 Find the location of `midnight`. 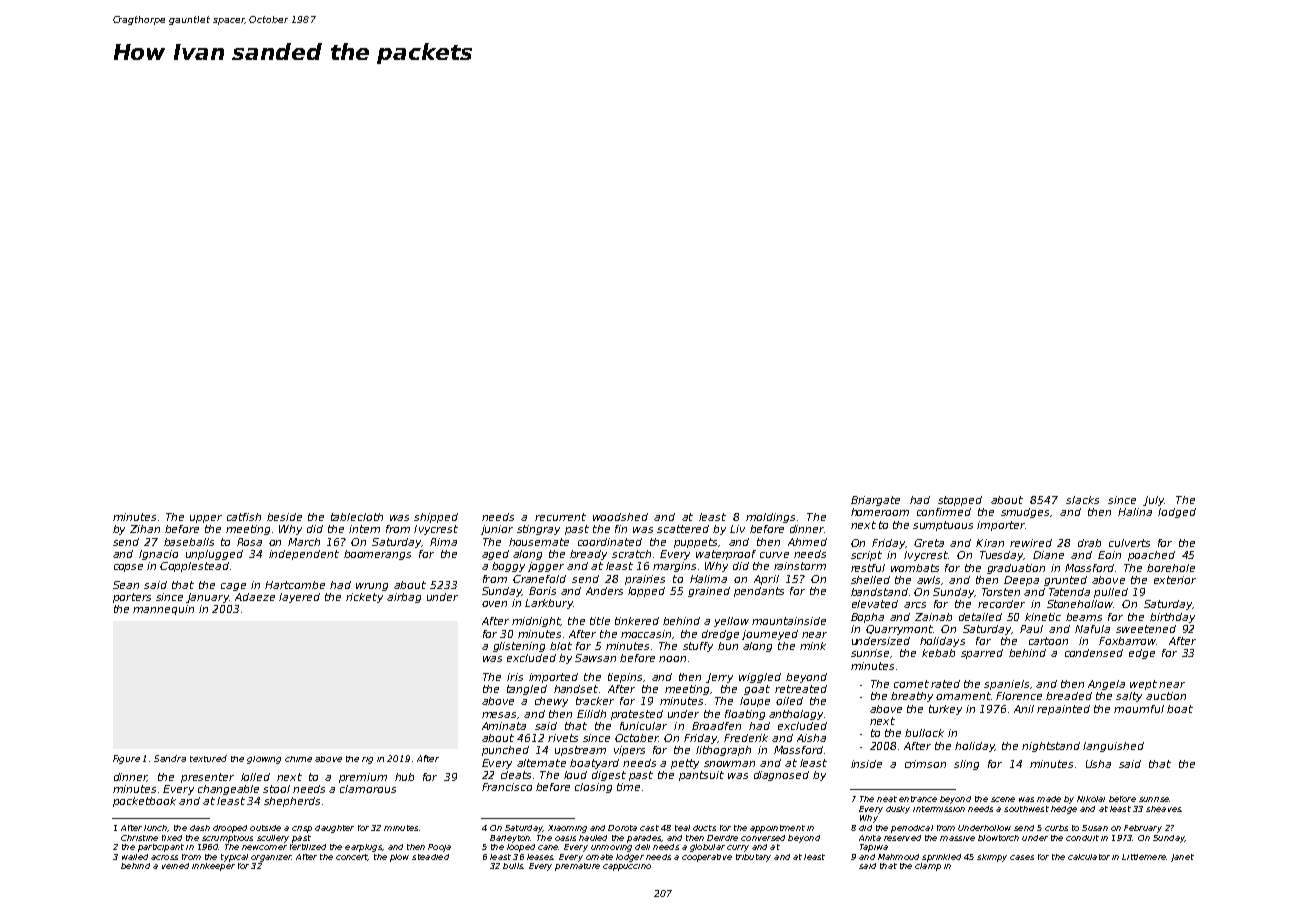

midnight is located at coordinates (536, 622).
